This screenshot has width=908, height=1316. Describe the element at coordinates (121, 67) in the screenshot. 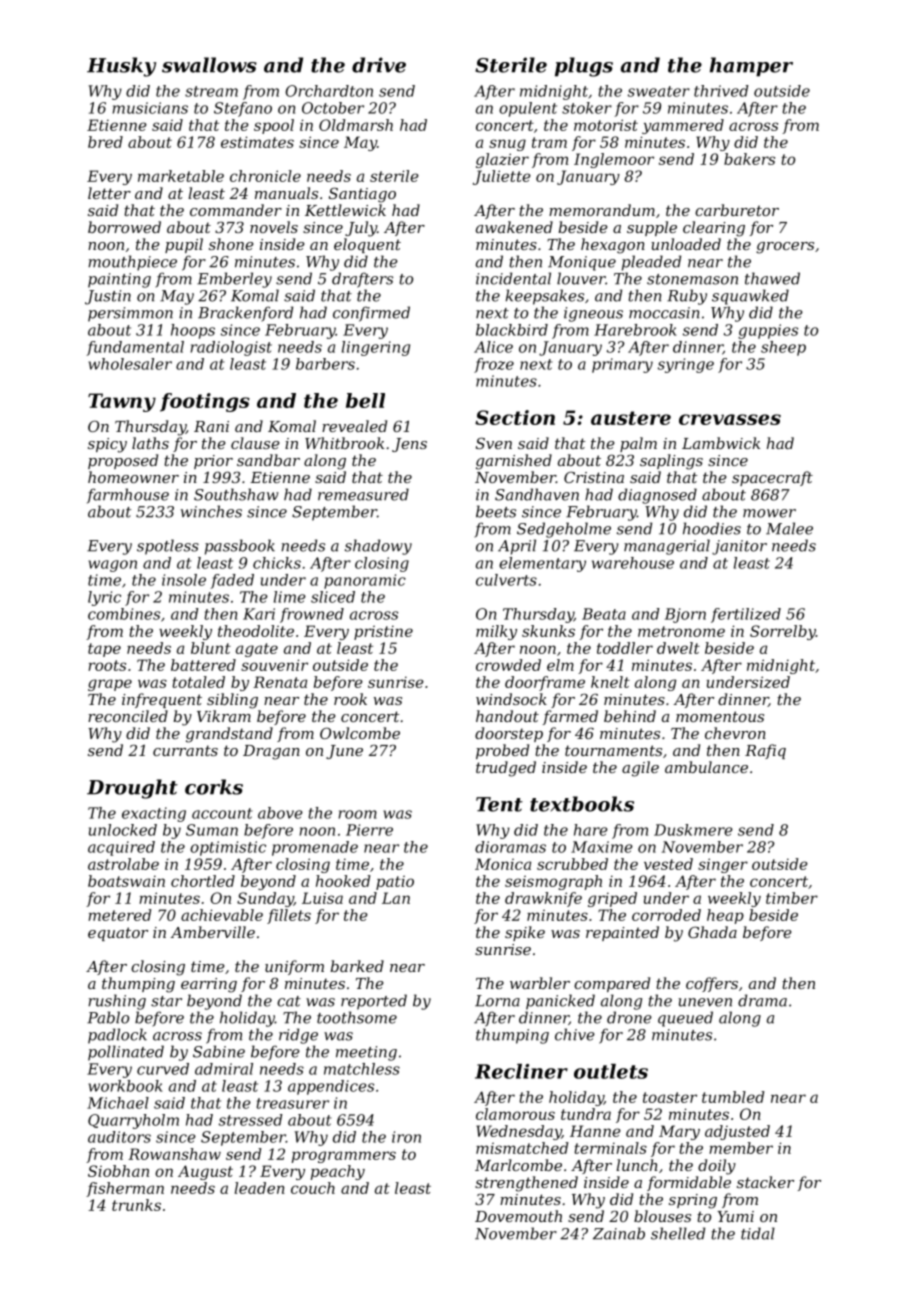

I see `Husky` at that location.
